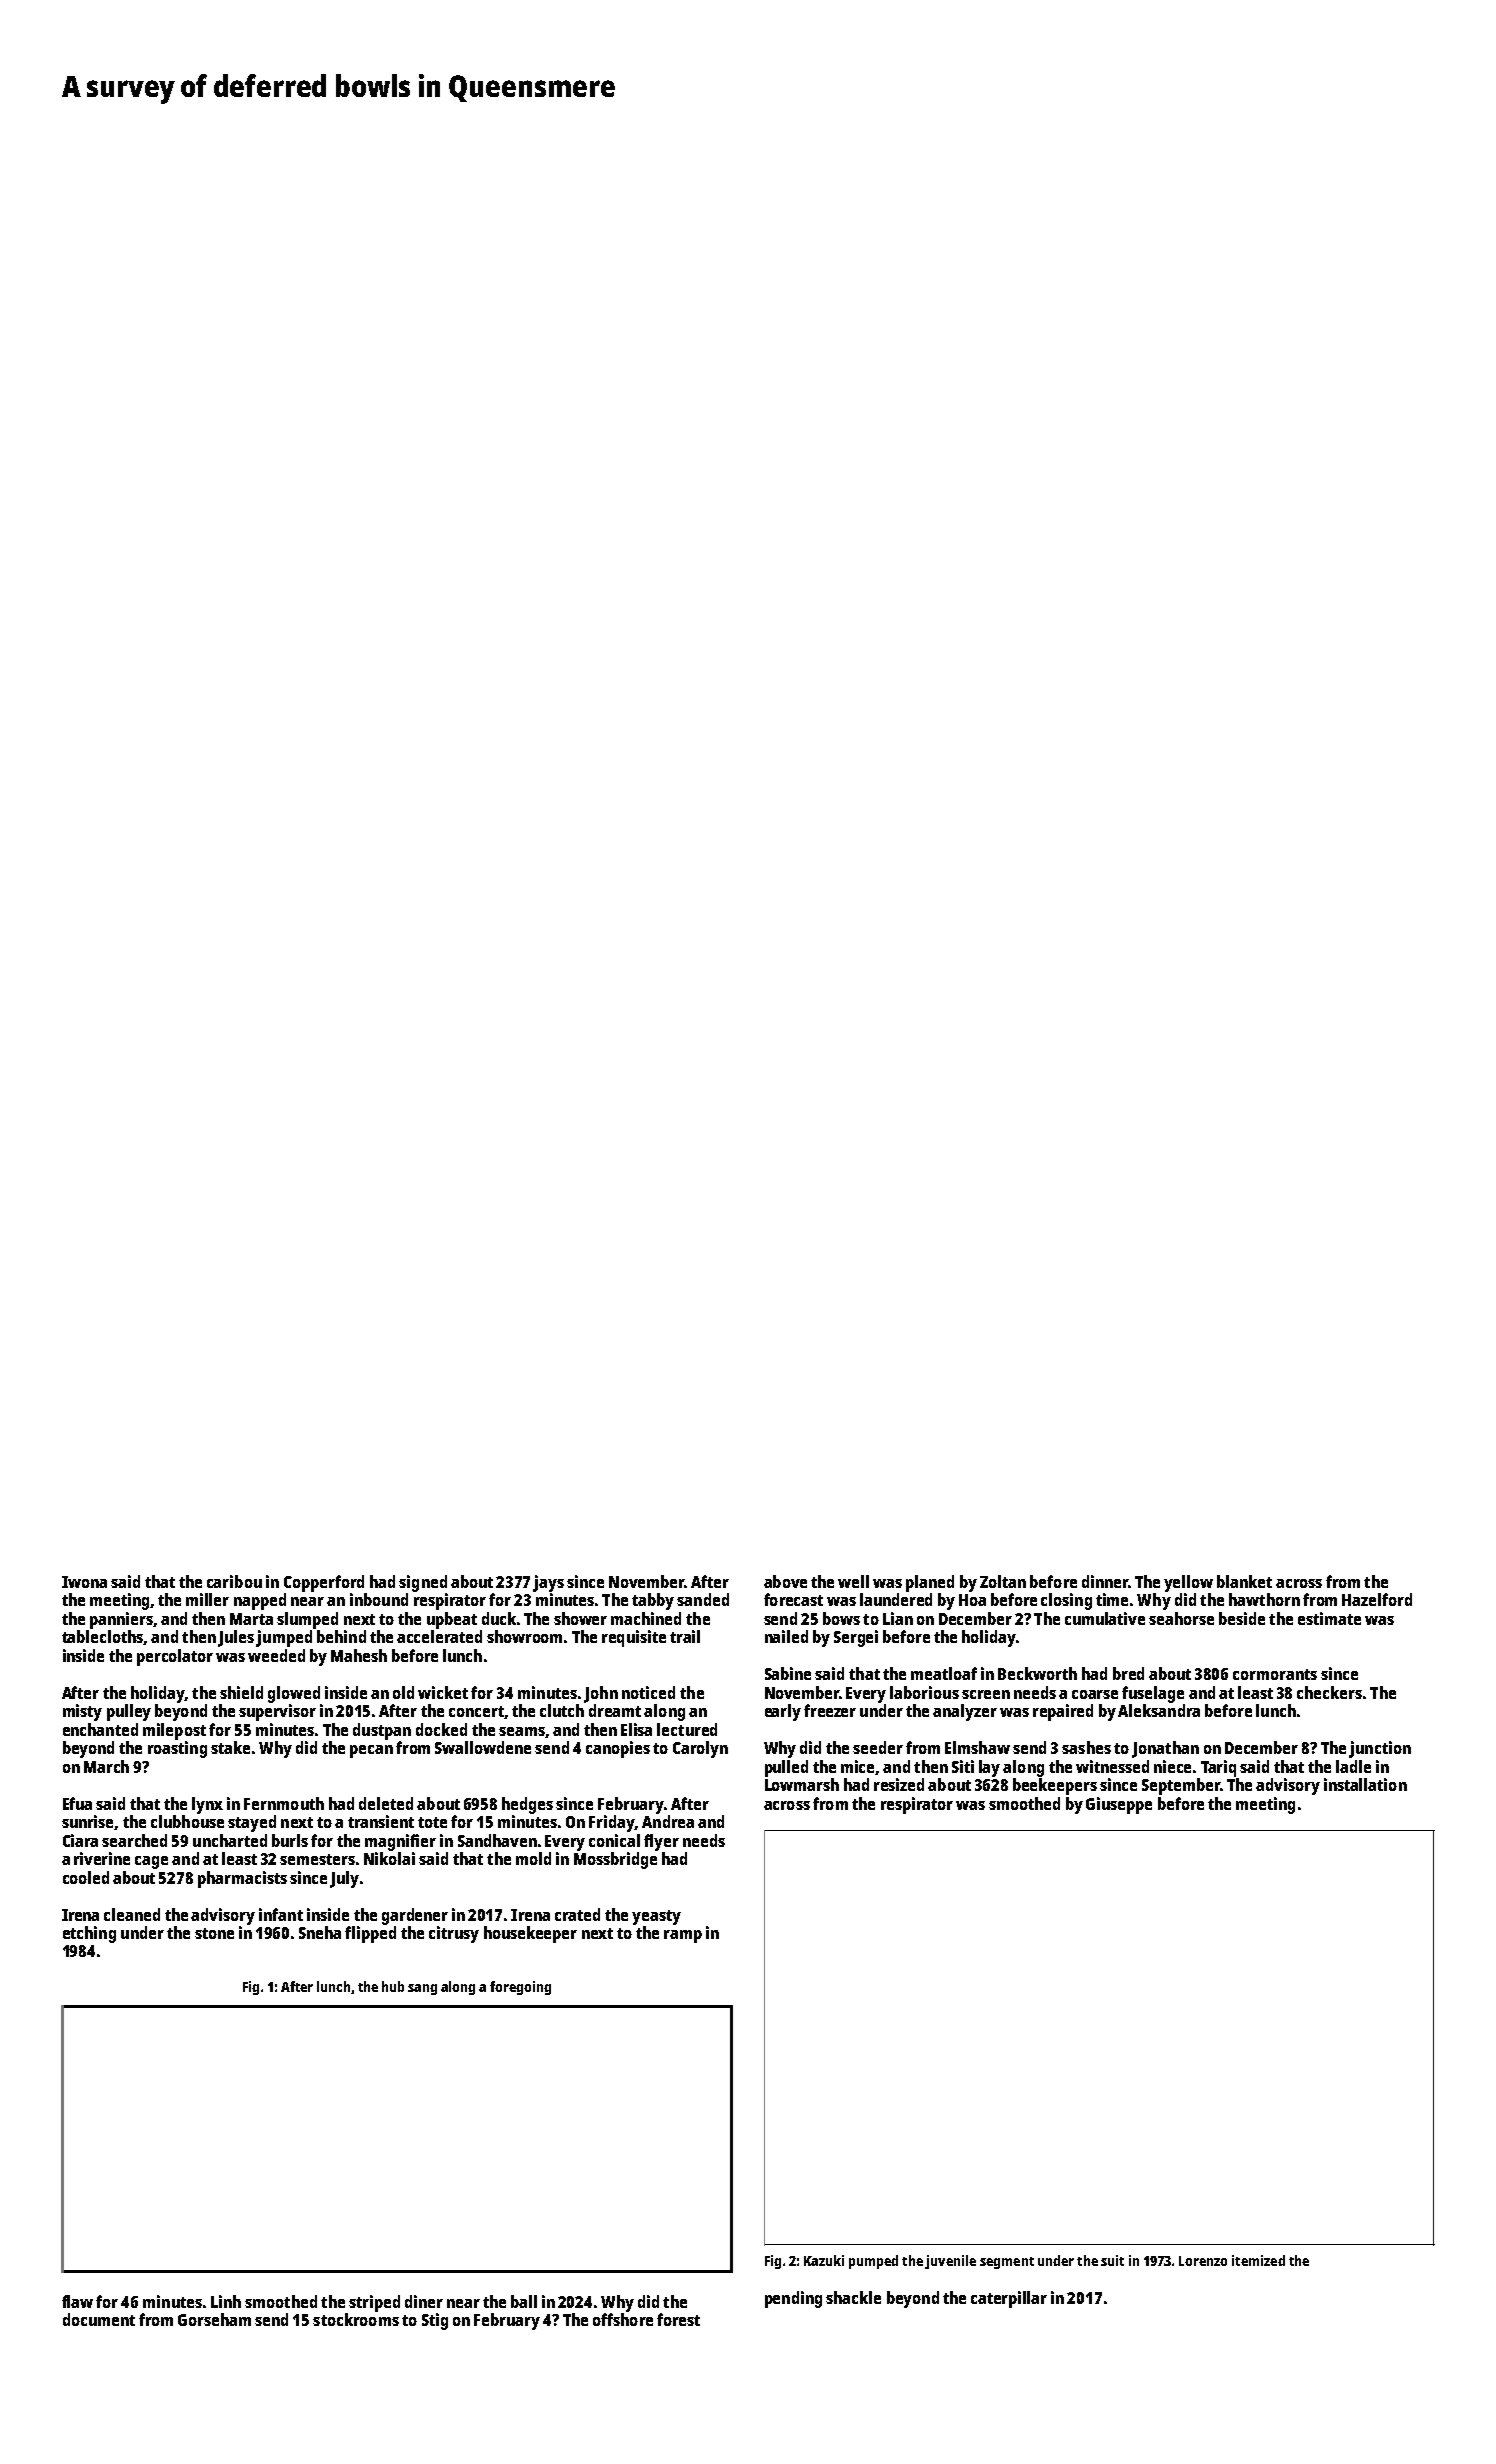 This screenshot has height=2464, width=1496. I want to click on caribou, so click(234, 1581).
